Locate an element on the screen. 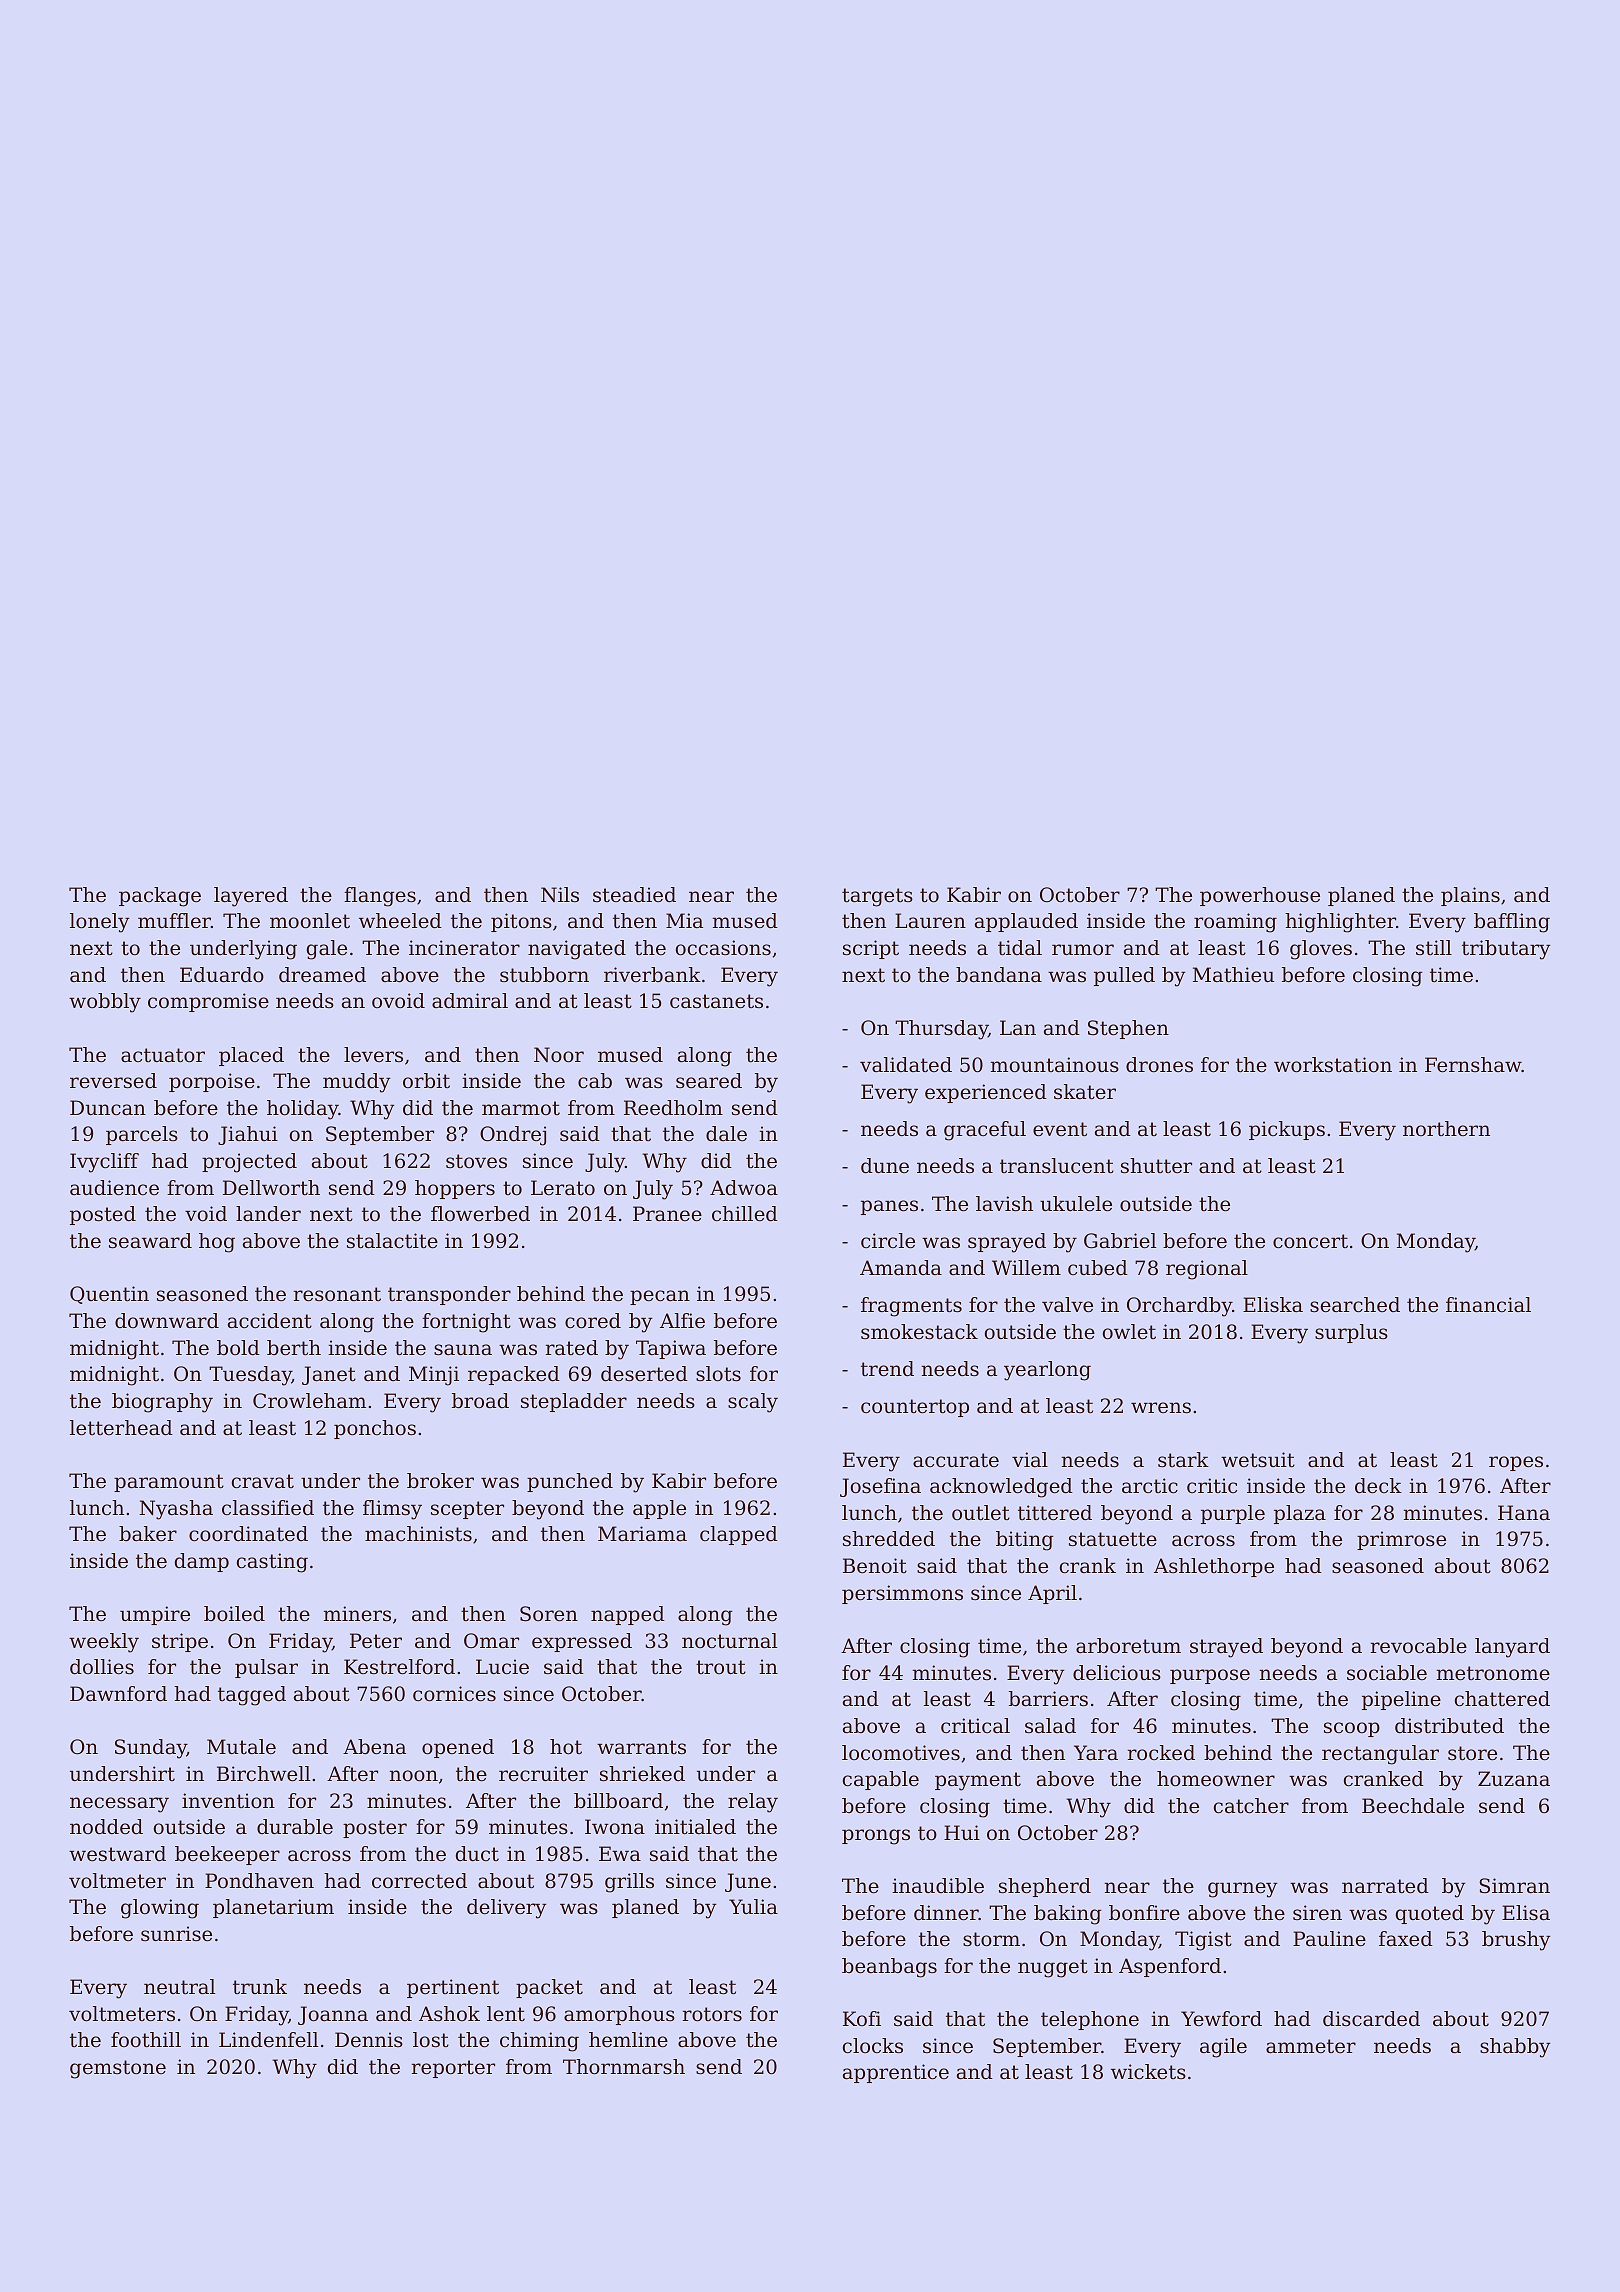 The height and width of the screenshot is (2292, 1620). napped is located at coordinates (628, 1615).
